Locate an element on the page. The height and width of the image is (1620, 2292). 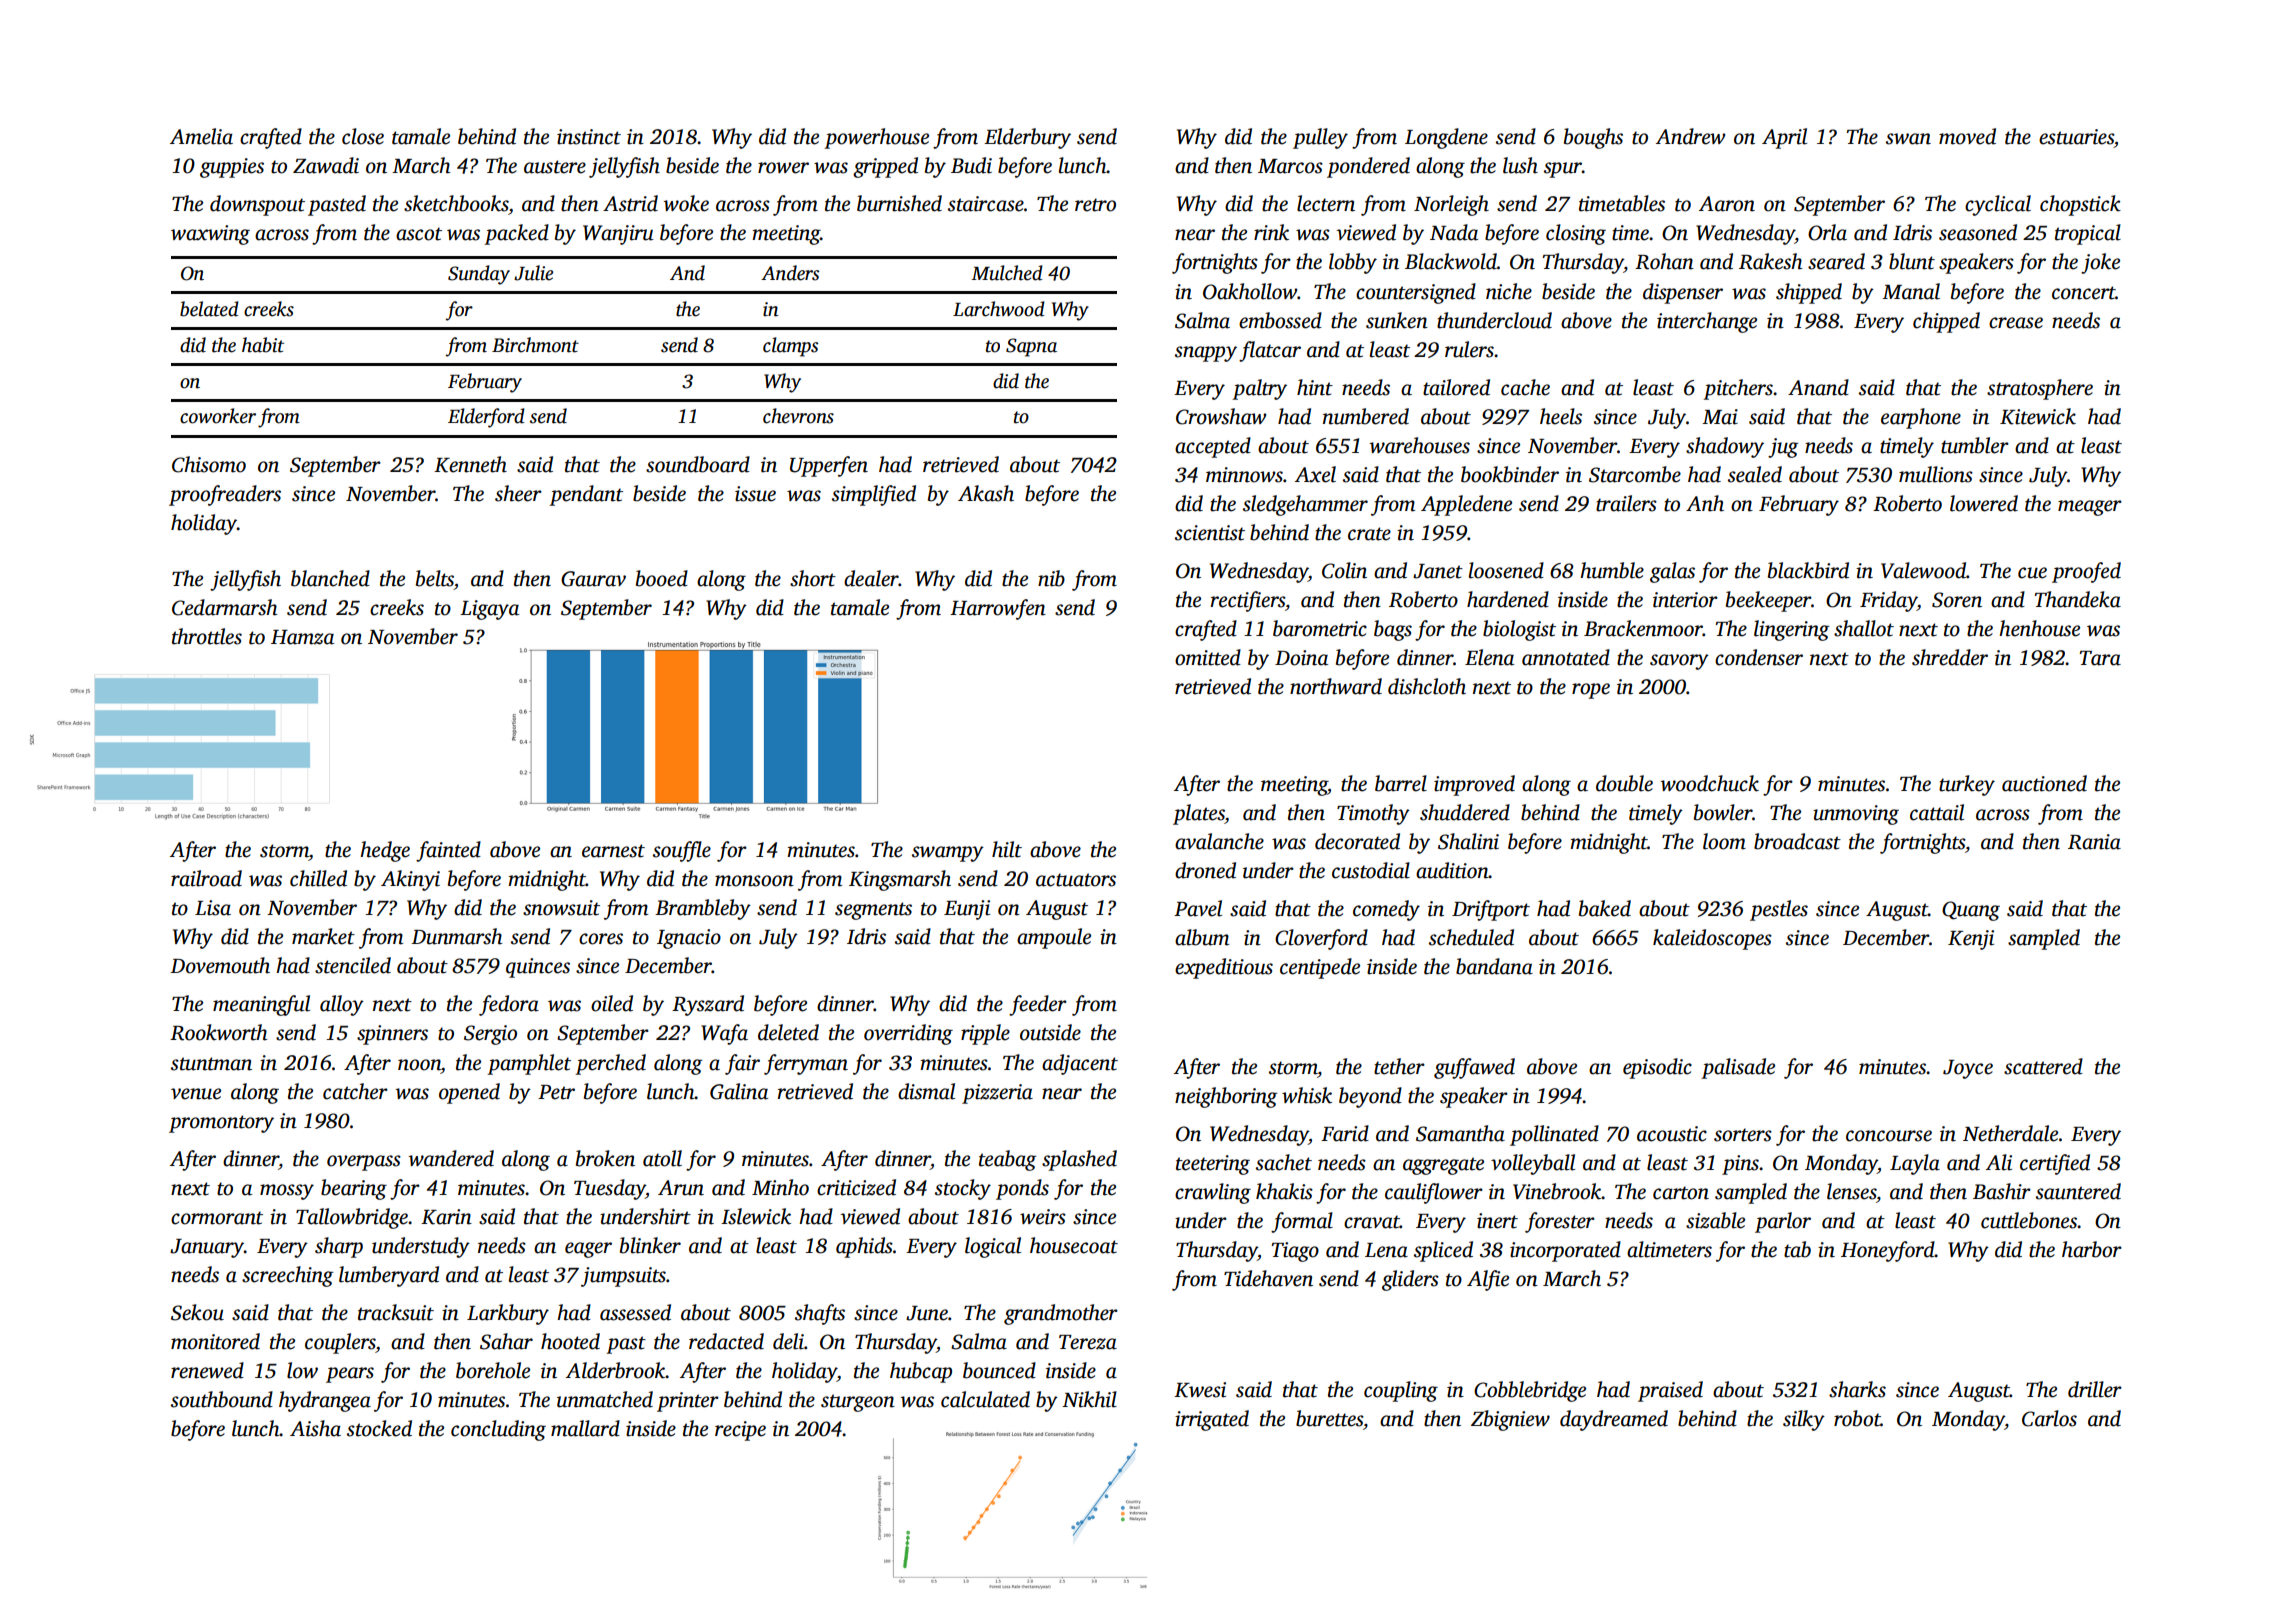
Birchmont is located at coordinates (535, 345).
